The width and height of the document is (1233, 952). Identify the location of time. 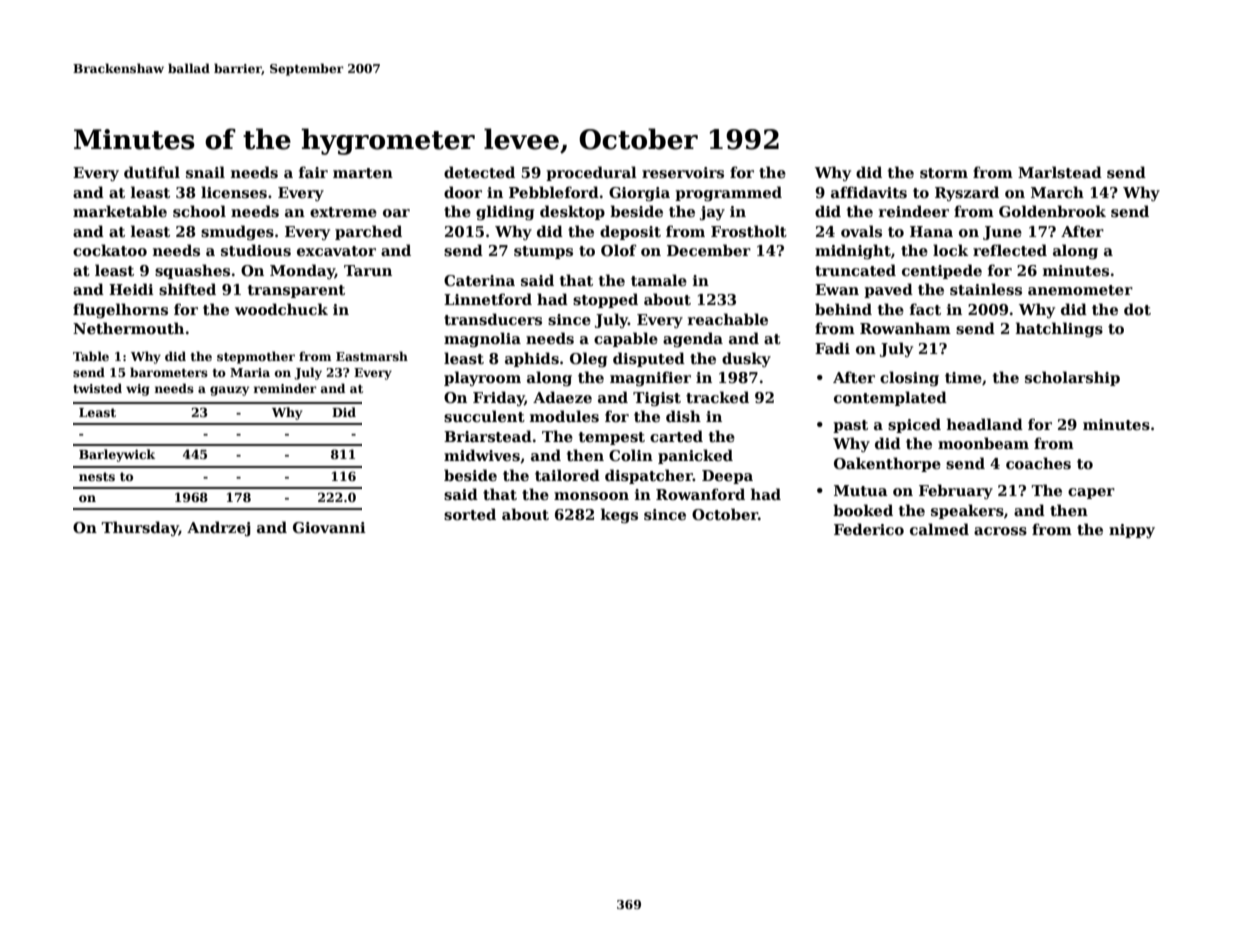
(963, 377).
